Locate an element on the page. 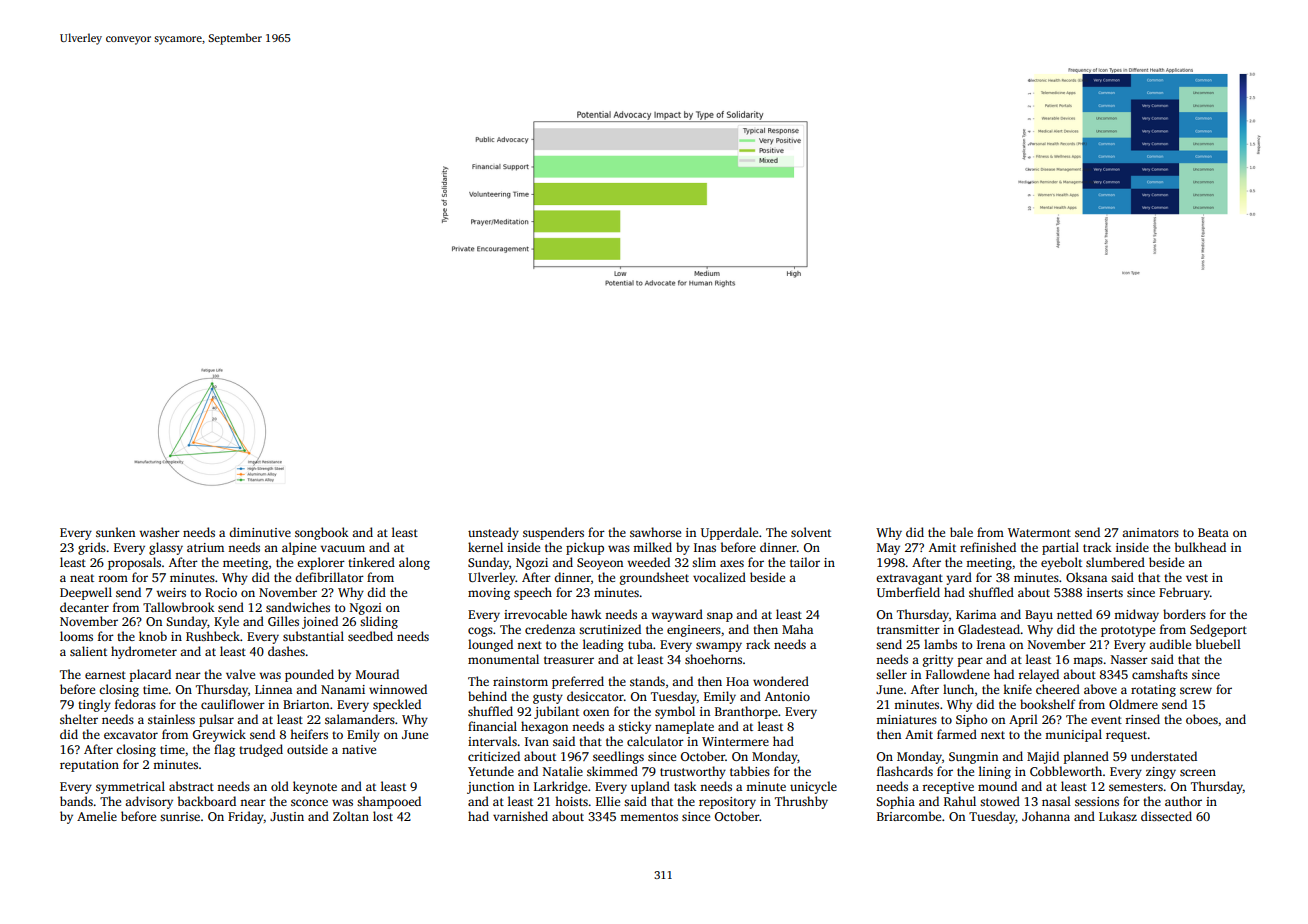 The height and width of the page is (924, 1308). varnished is located at coordinates (520, 816).
